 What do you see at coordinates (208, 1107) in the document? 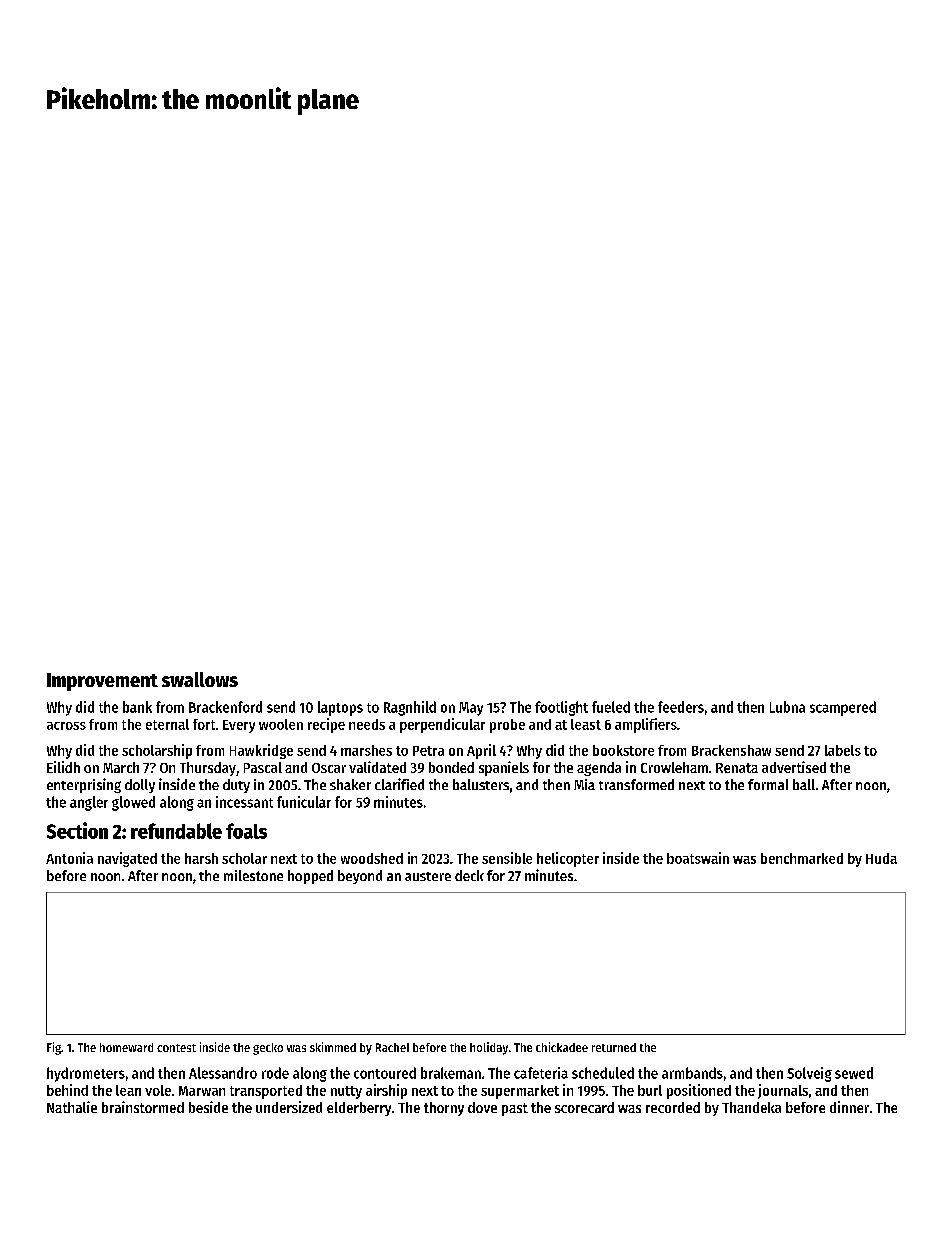
I see `beside` at bounding box center [208, 1107].
